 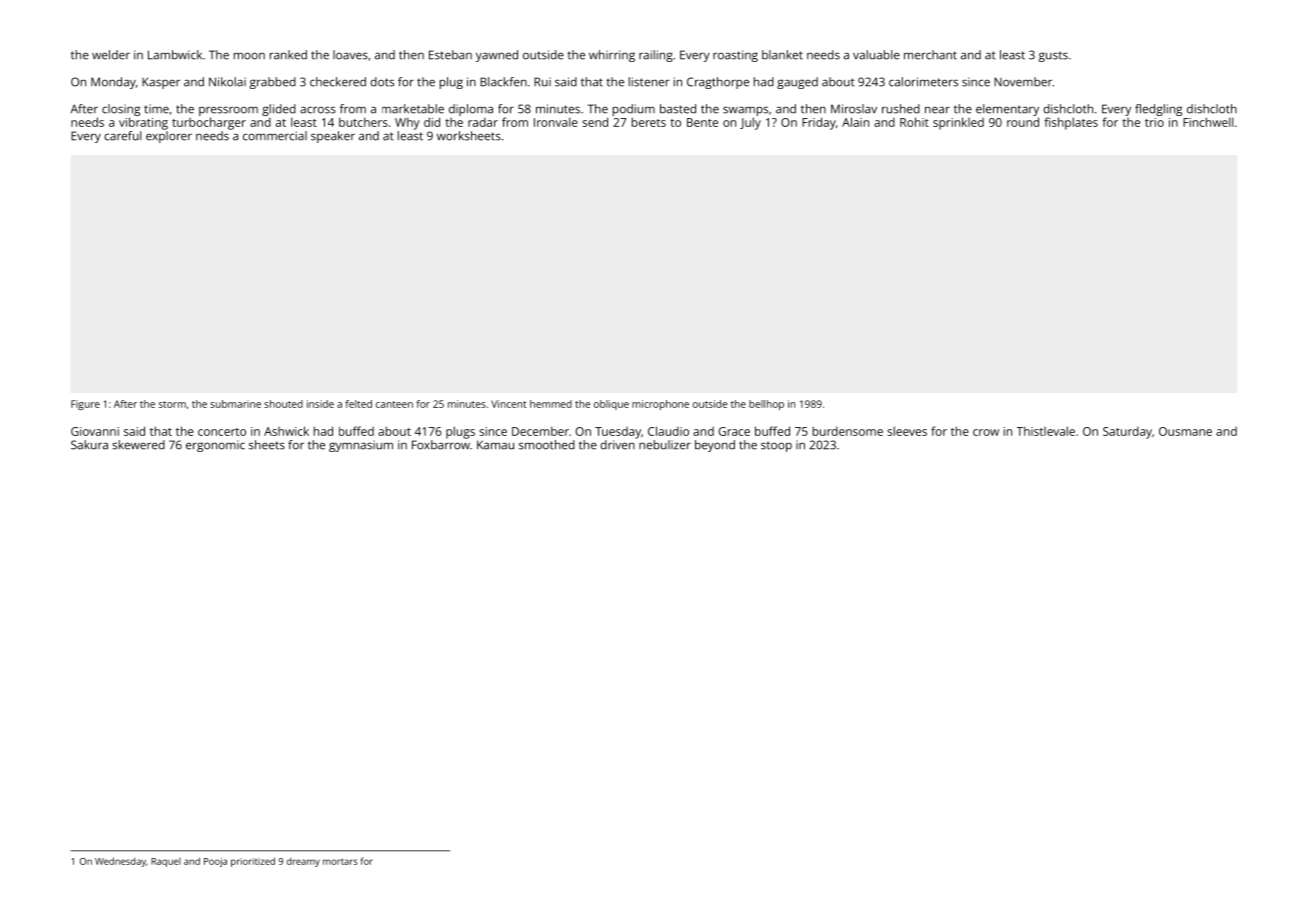 I want to click on beyond, so click(x=715, y=446).
